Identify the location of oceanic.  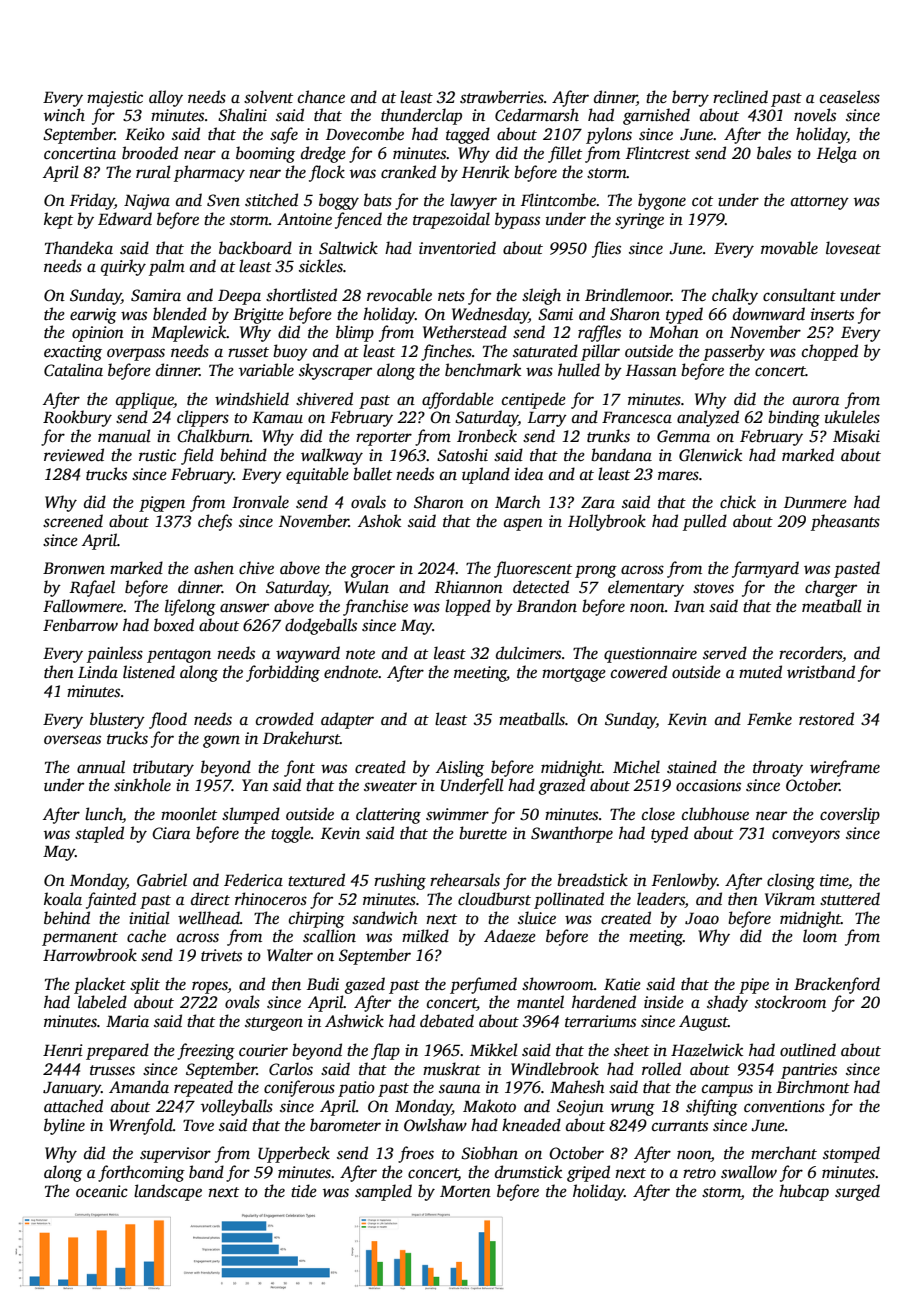
(102, 1191).
